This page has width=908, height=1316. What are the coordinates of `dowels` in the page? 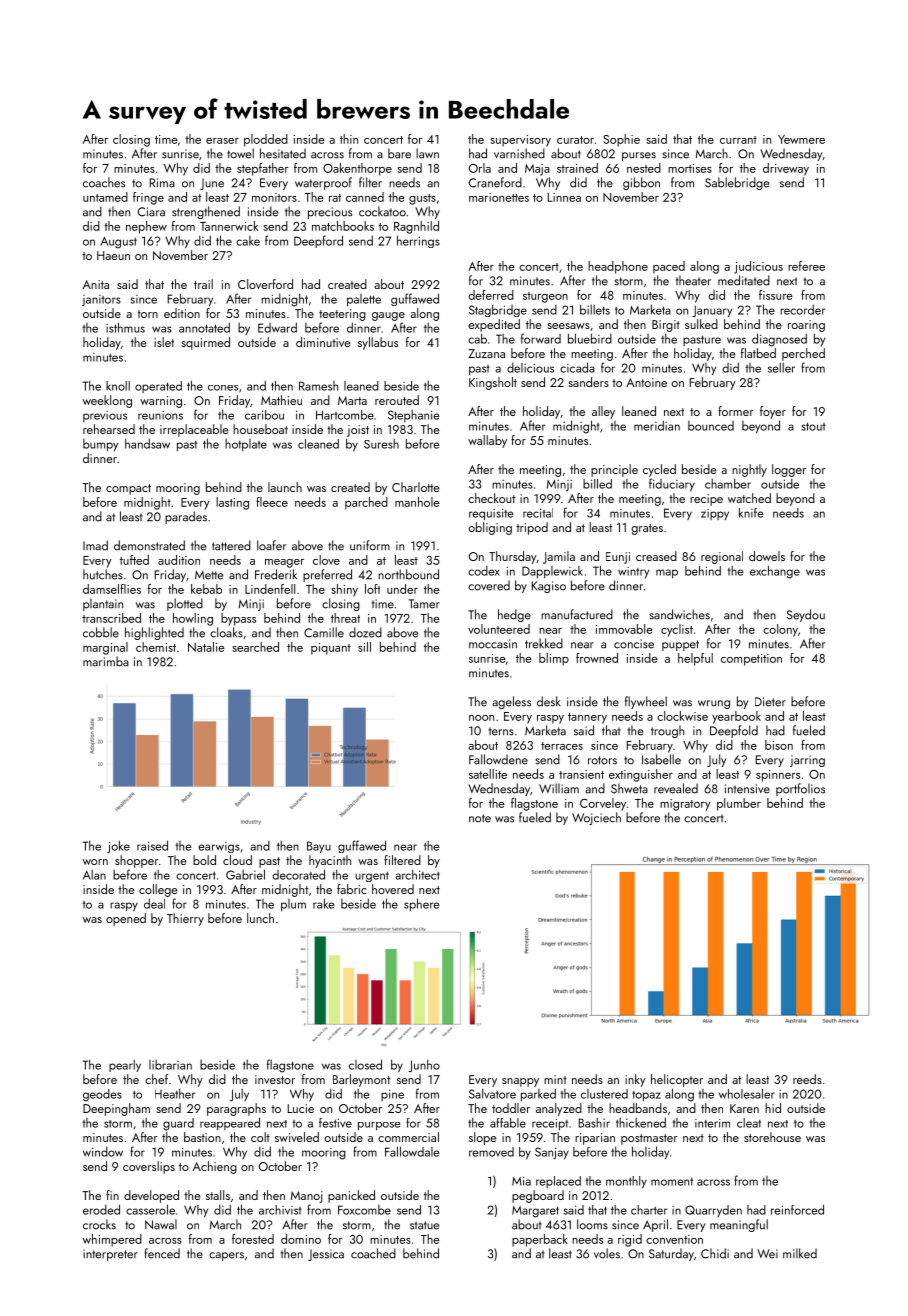 It's located at (767, 556).
